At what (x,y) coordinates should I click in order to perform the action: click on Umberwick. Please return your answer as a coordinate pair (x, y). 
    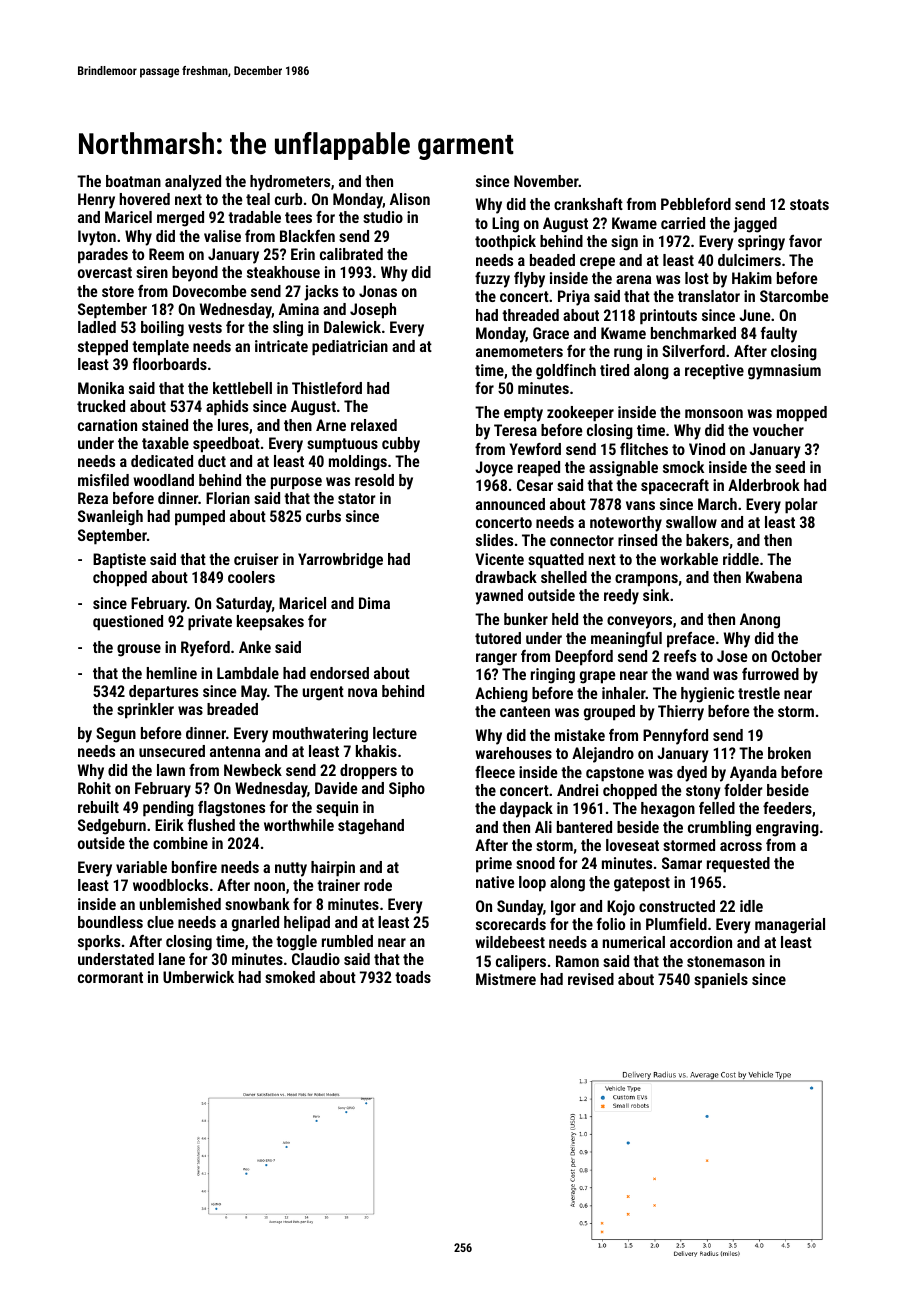
    Looking at the image, I should click on (198, 977).
